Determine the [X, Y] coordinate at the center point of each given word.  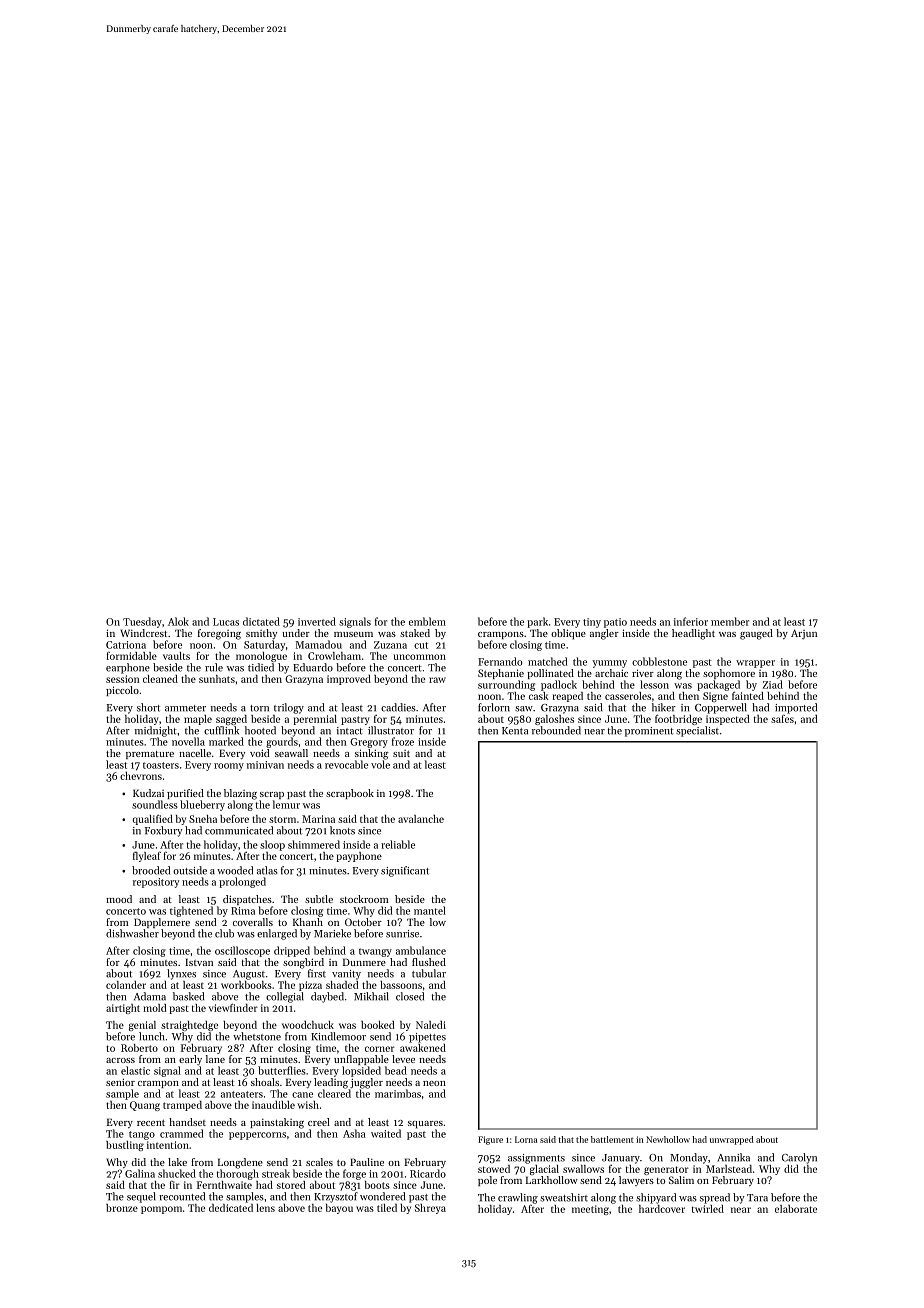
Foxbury [163, 831]
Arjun [804, 634]
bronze [122, 1208]
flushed [429, 962]
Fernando [500, 661]
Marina [318, 819]
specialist [697, 731]
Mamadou [318, 644]
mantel [430, 910]
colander [126, 985]
